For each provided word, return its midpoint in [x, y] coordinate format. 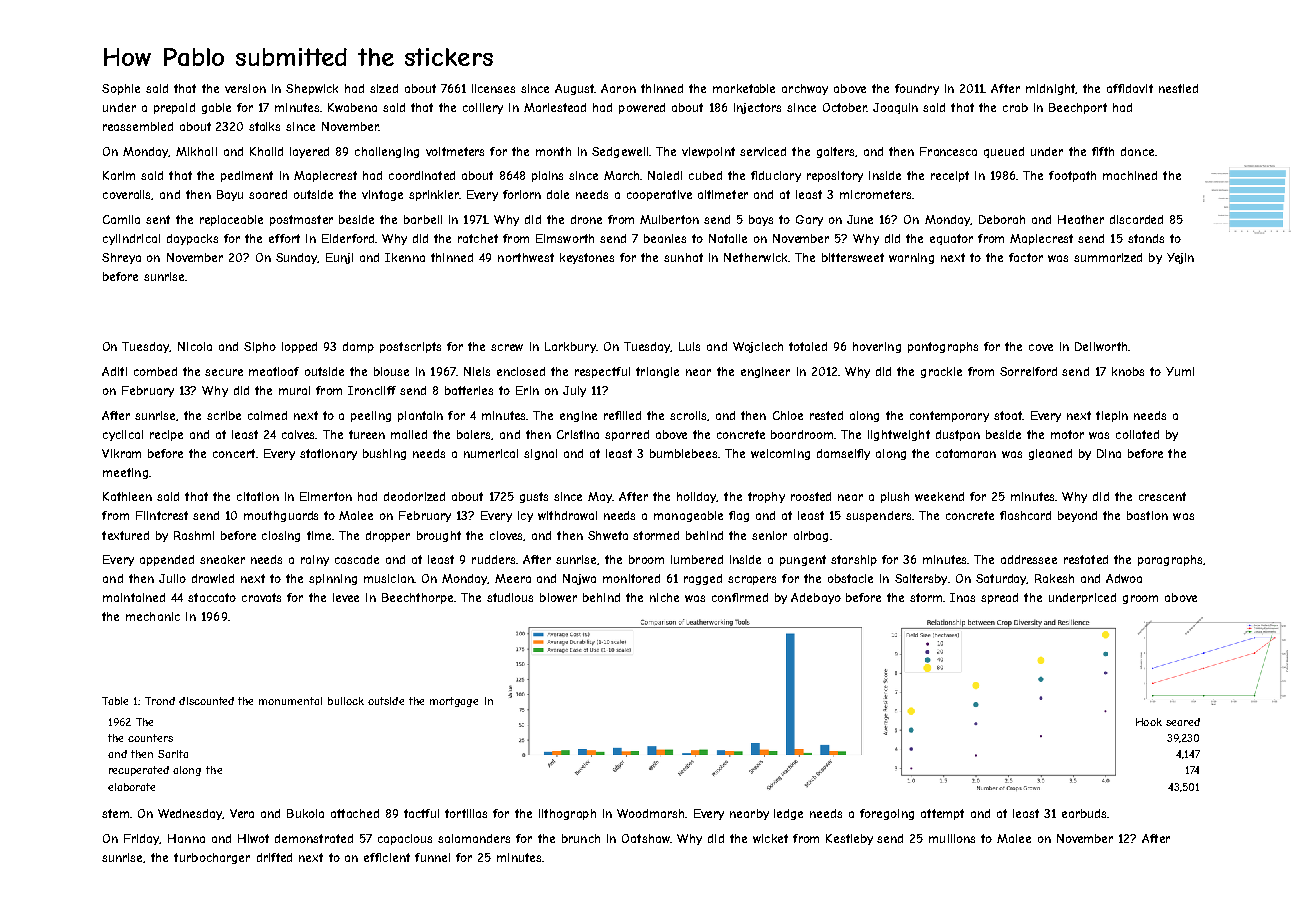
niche [664, 597]
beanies [665, 238]
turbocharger [212, 858]
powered [642, 108]
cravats [261, 597]
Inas [962, 597]
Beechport [1078, 108]
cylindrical [131, 239]
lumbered [697, 559]
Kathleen [127, 496]
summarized [1108, 257]
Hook [1149, 722]
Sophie [121, 89]
